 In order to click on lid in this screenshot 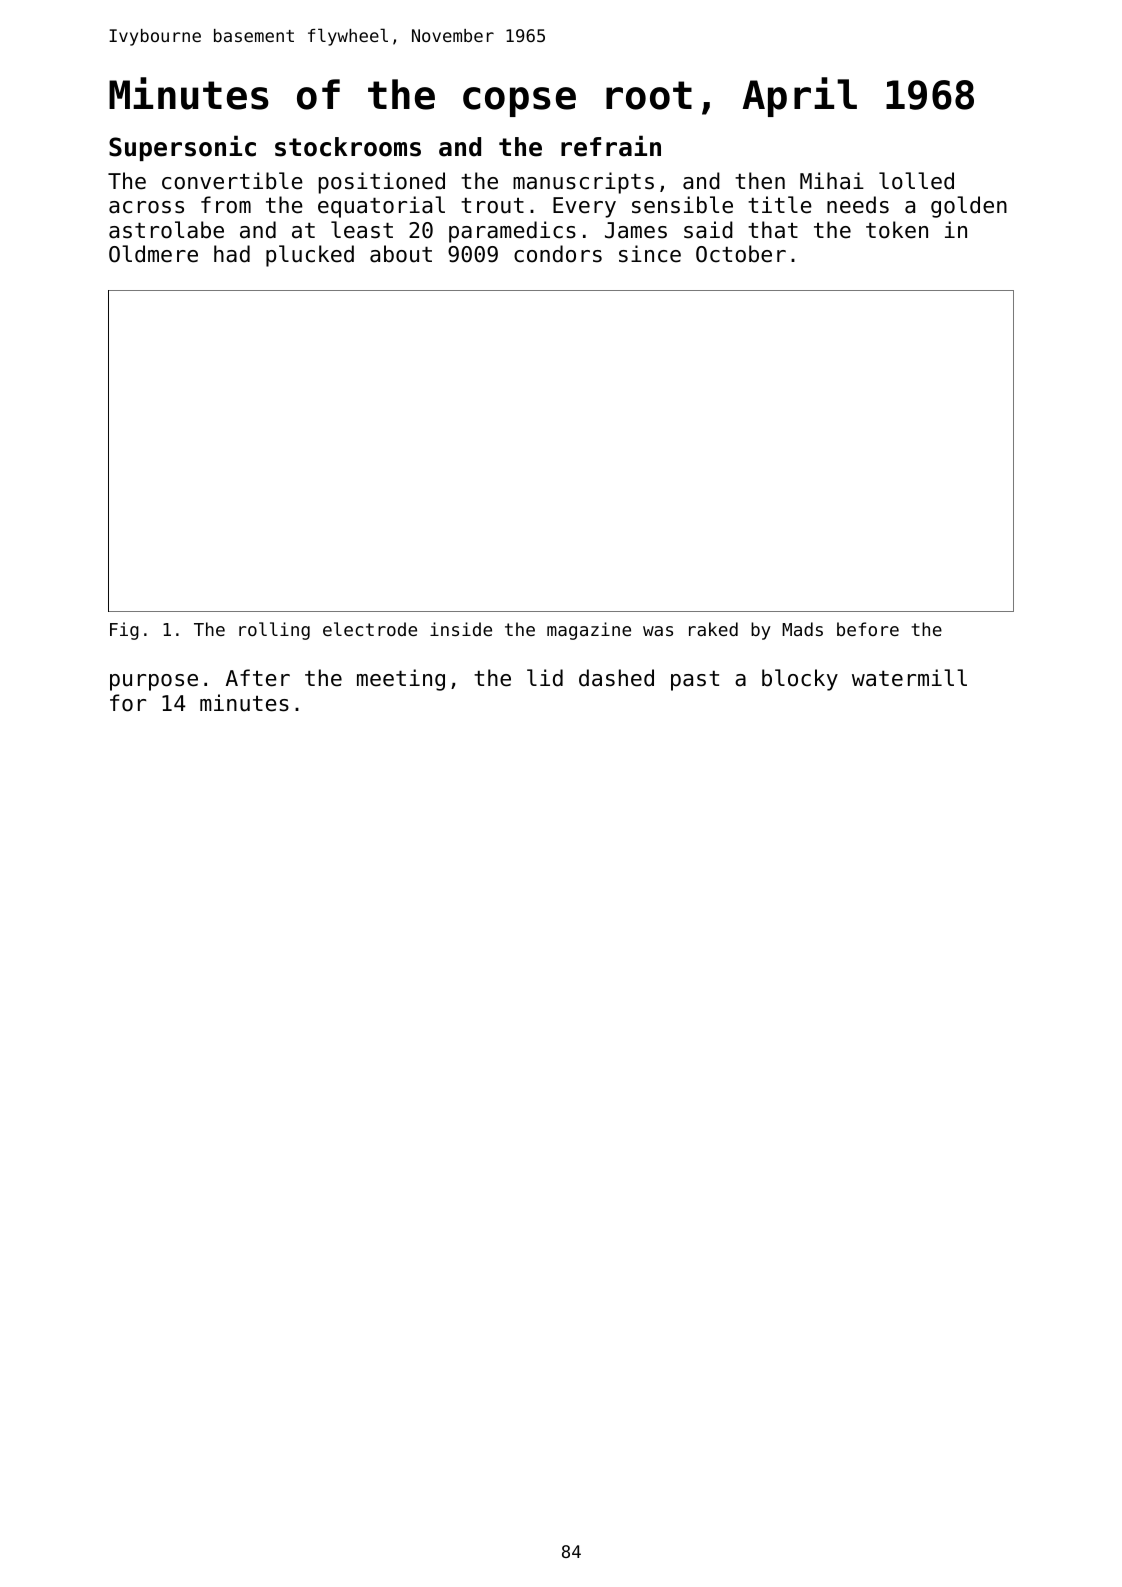, I will do `click(545, 678)`.
